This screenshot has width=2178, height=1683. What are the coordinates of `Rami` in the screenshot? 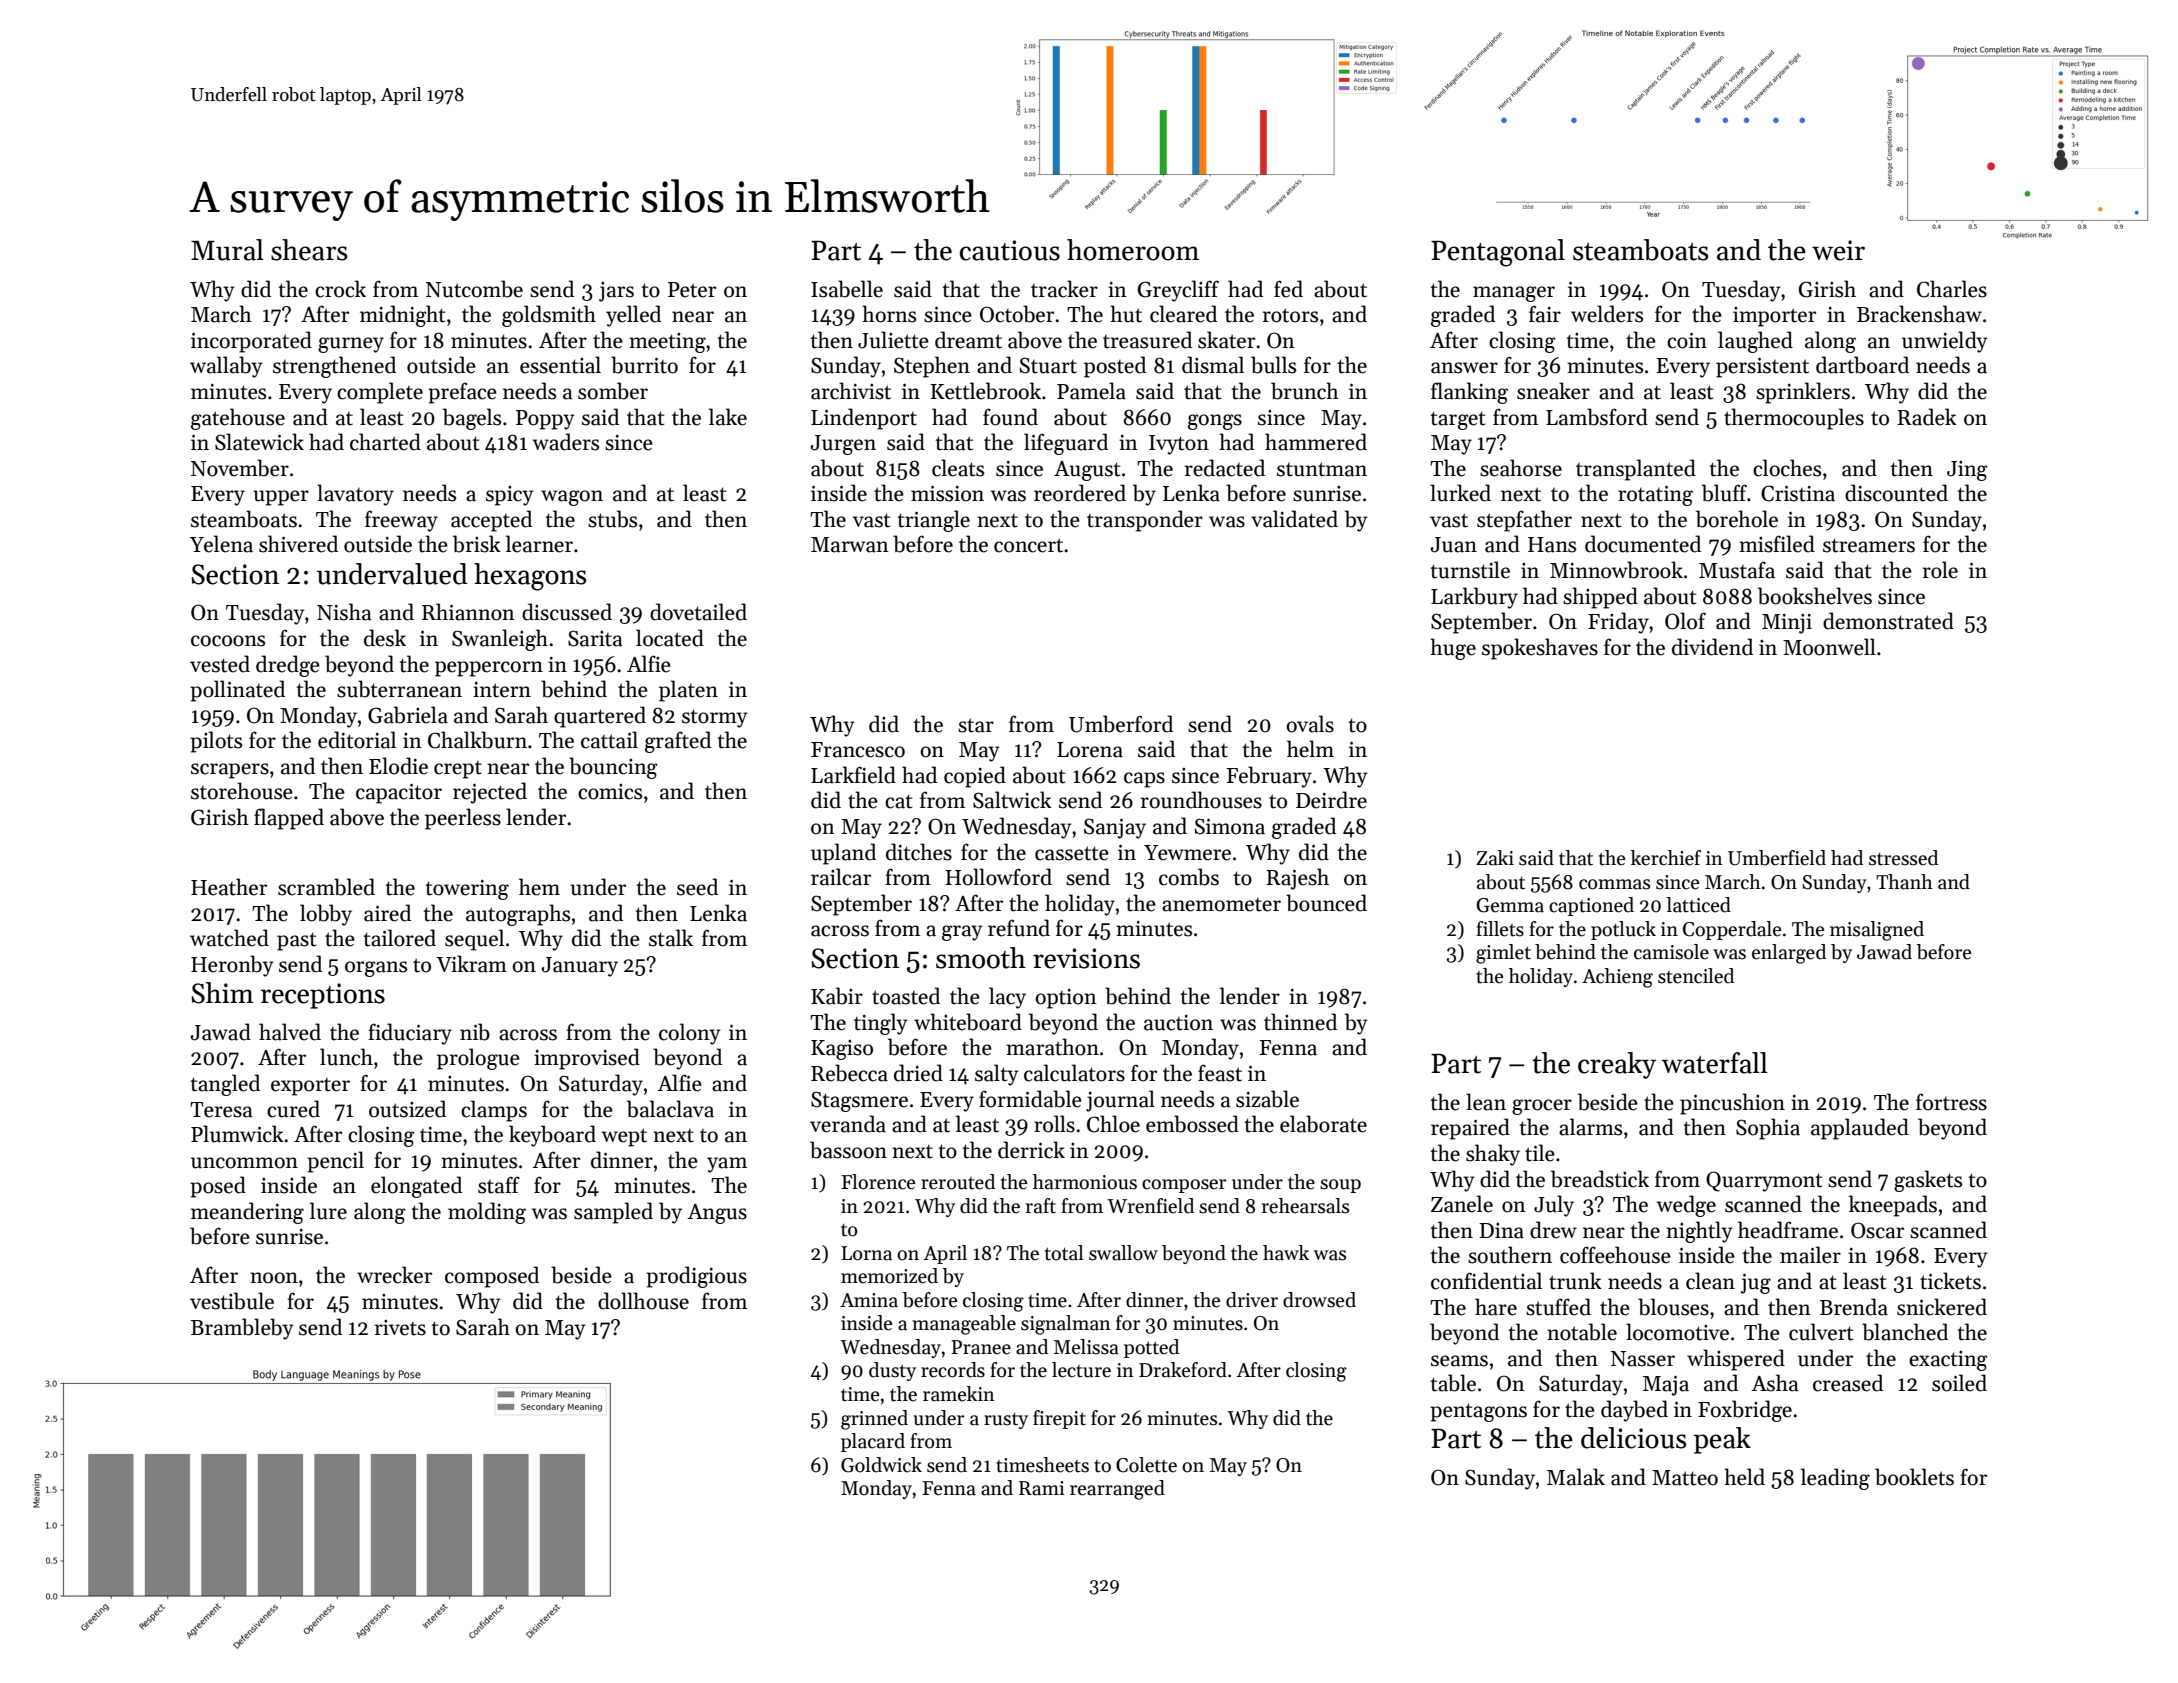 It's located at (1042, 1488).
